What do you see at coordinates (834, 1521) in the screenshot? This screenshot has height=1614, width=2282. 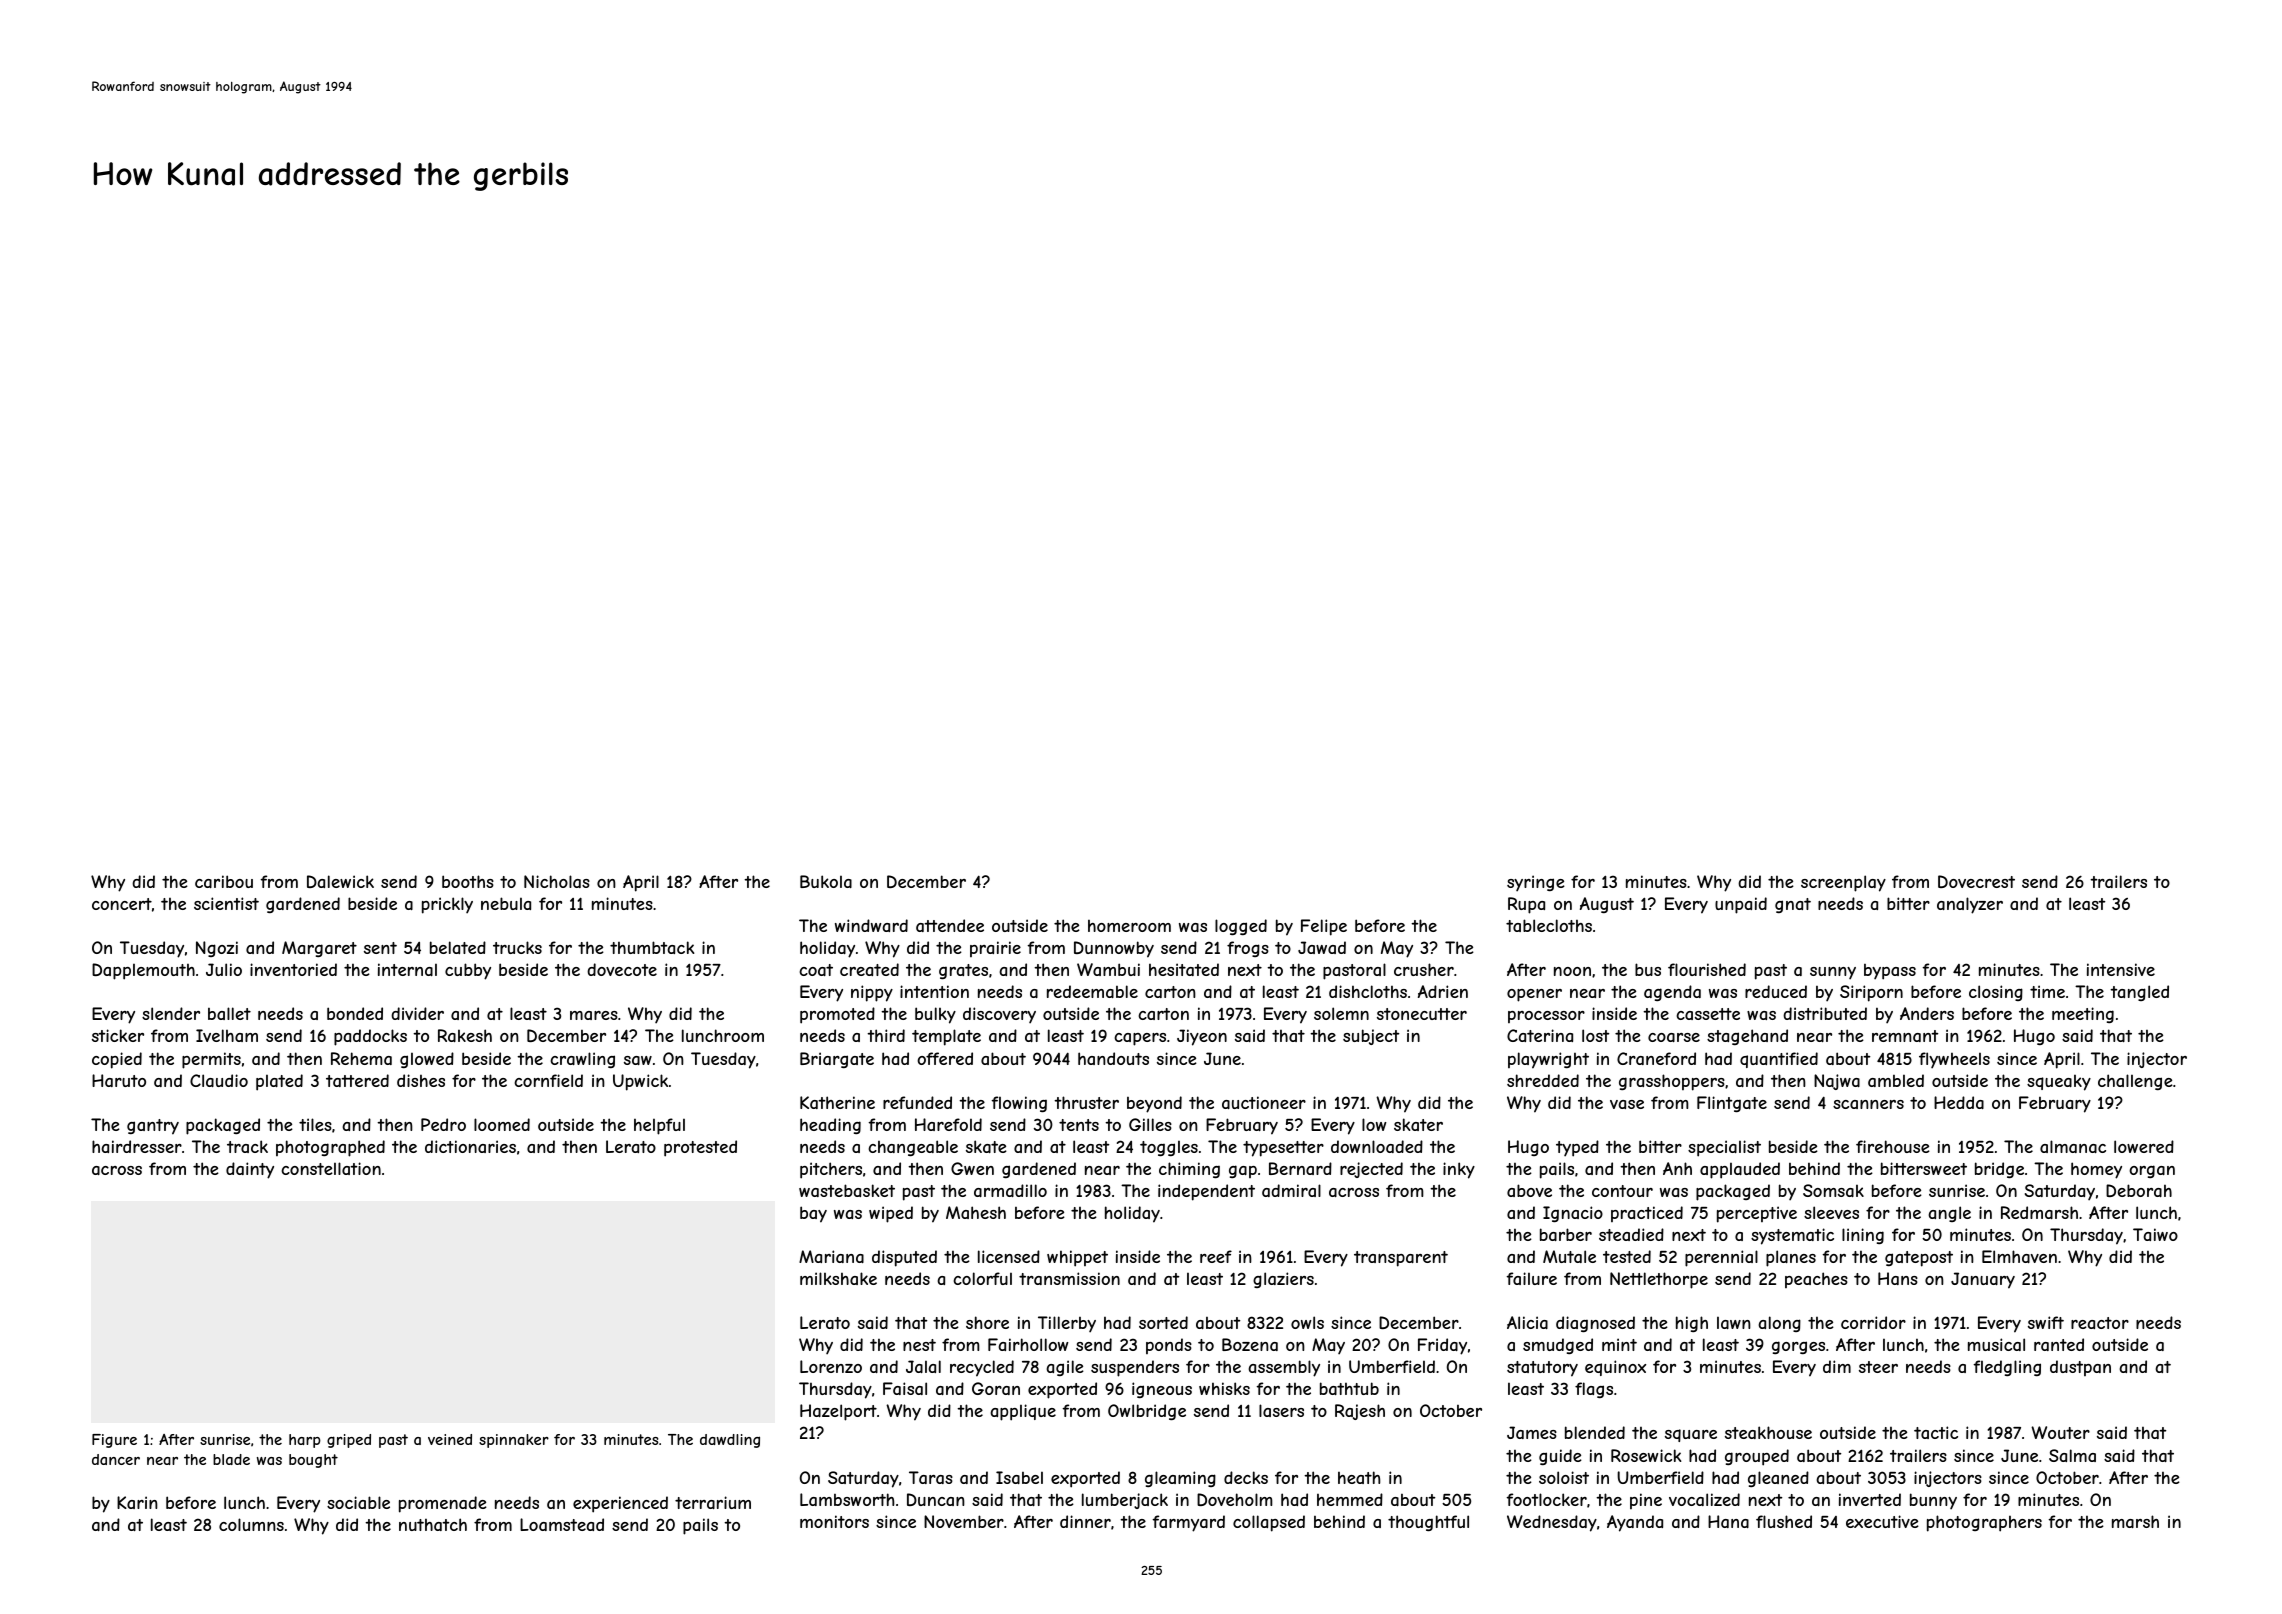 I see `monitors` at bounding box center [834, 1521].
